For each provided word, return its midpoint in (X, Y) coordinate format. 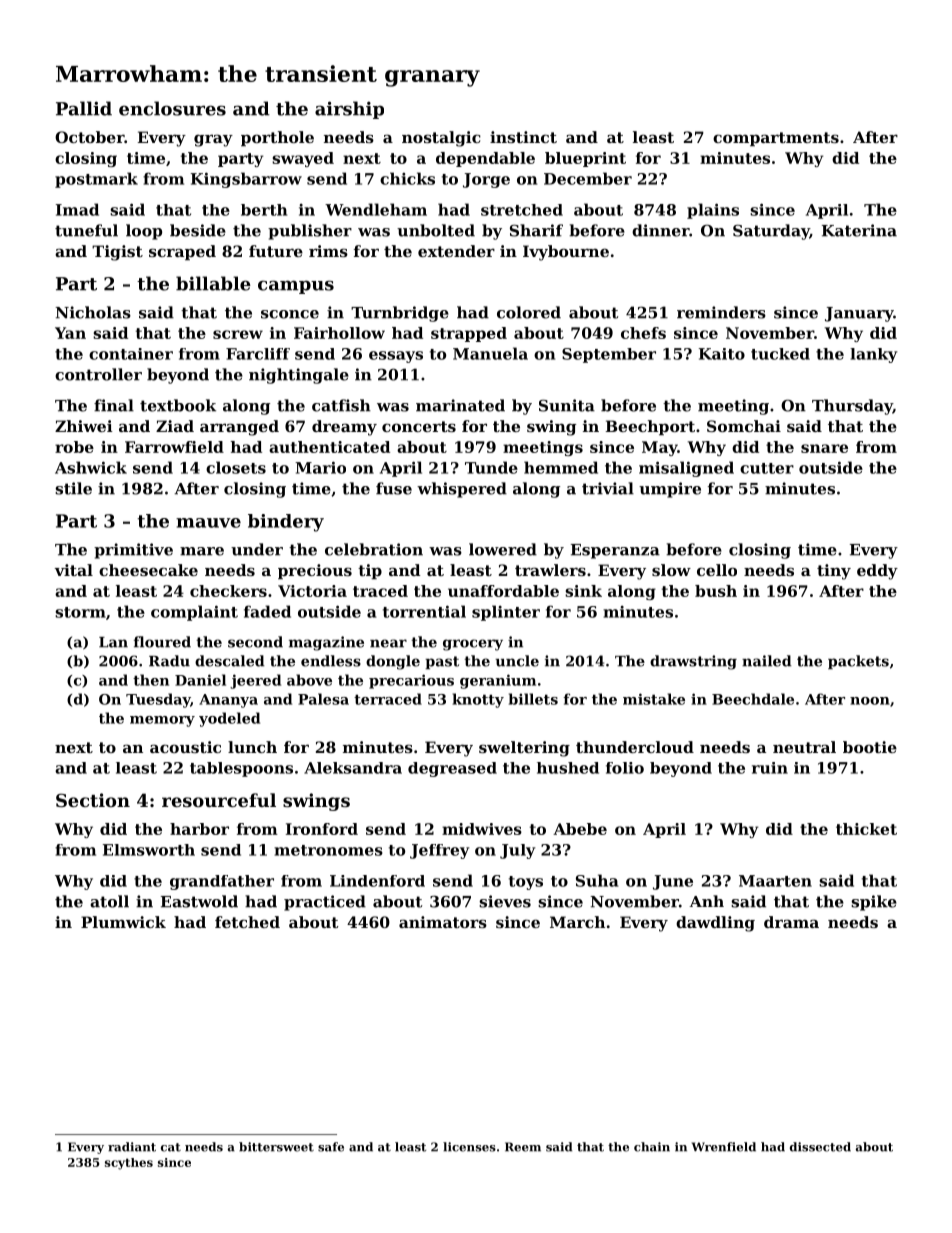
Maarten (775, 881)
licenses (469, 1147)
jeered (255, 681)
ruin (770, 768)
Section (93, 800)
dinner (660, 230)
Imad (77, 209)
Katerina (859, 230)
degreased (452, 769)
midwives (482, 829)
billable (213, 283)
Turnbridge (400, 314)
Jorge (486, 180)
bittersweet (276, 1147)
